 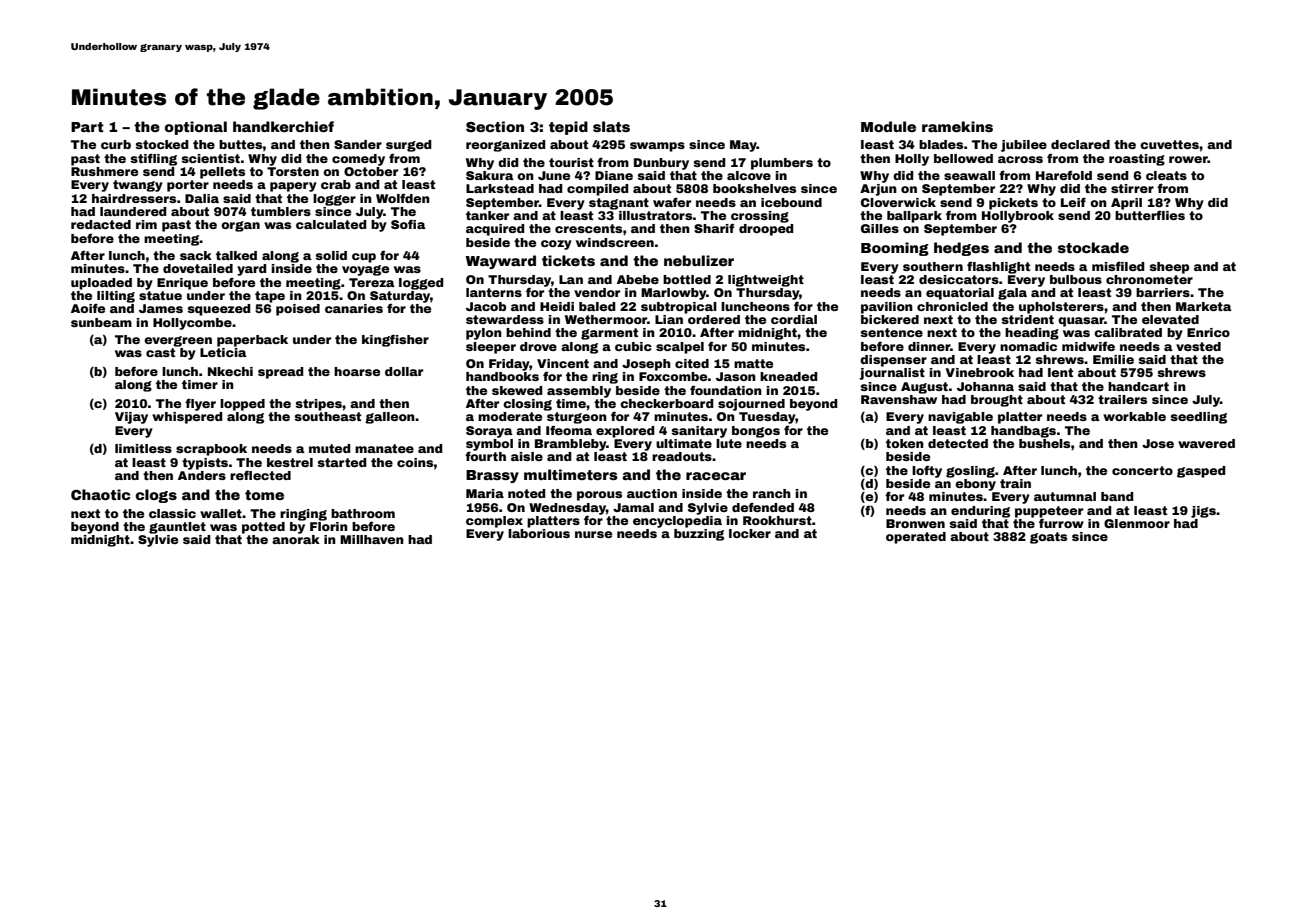 I want to click on uploaded, so click(x=101, y=284).
